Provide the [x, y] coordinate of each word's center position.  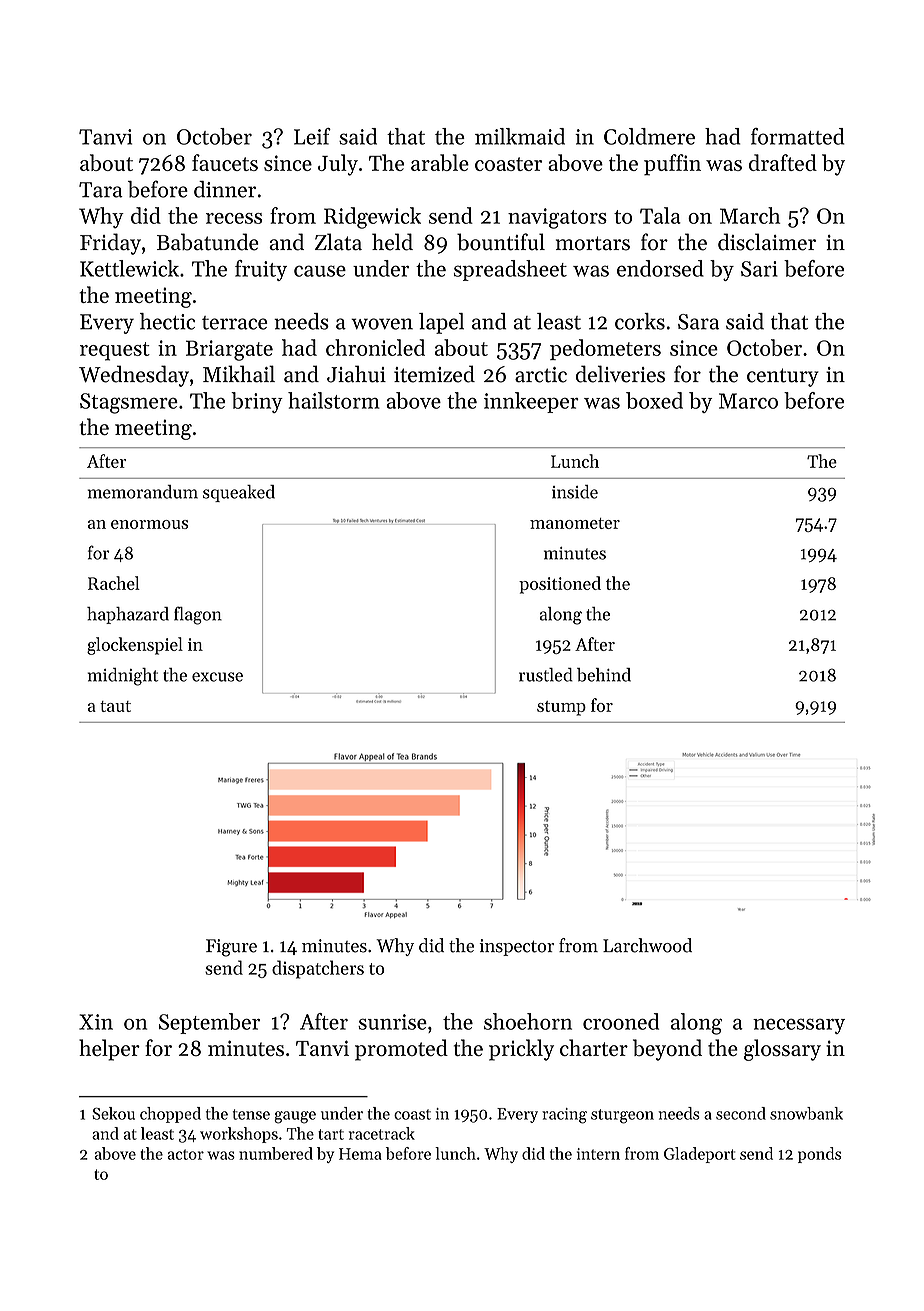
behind [604, 675]
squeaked [239, 493]
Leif [312, 136]
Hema [360, 1154]
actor [185, 1154]
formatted [798, 136]
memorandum [142, 492]
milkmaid [520, 136]
